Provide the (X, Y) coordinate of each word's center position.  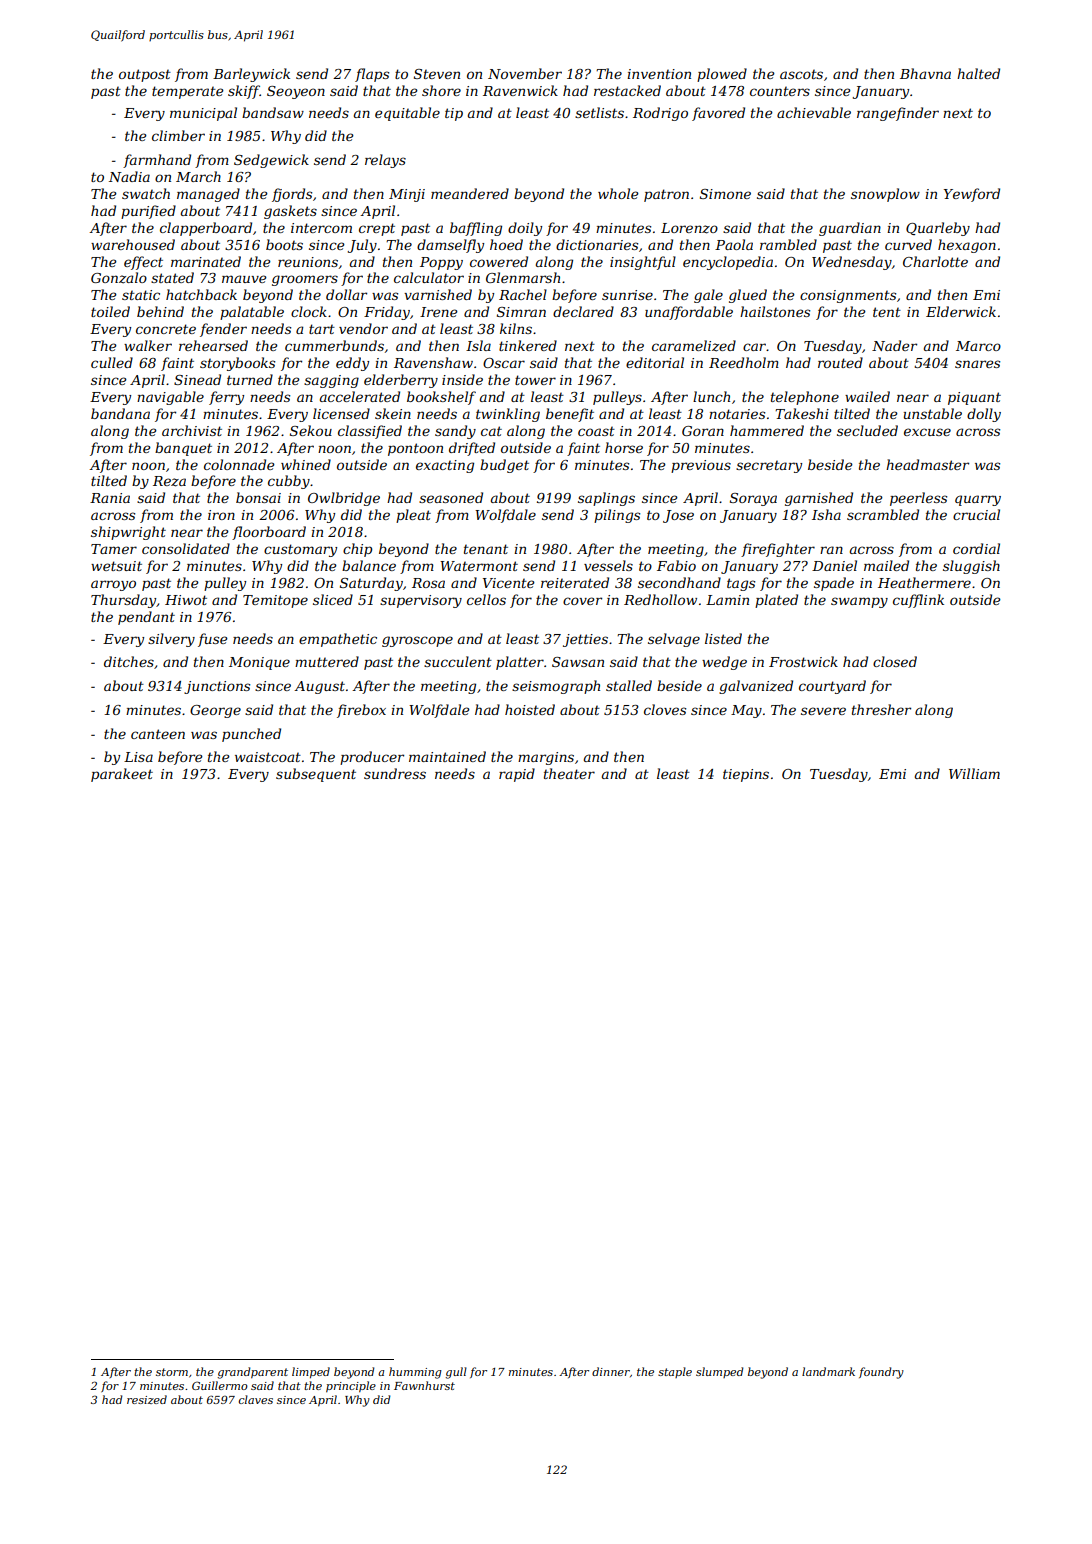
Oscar (504, 363)
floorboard (269, 533)
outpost (145, 75)
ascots (801, 74)
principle (351, 1386)
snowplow (885, 195)
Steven (437, 74)
